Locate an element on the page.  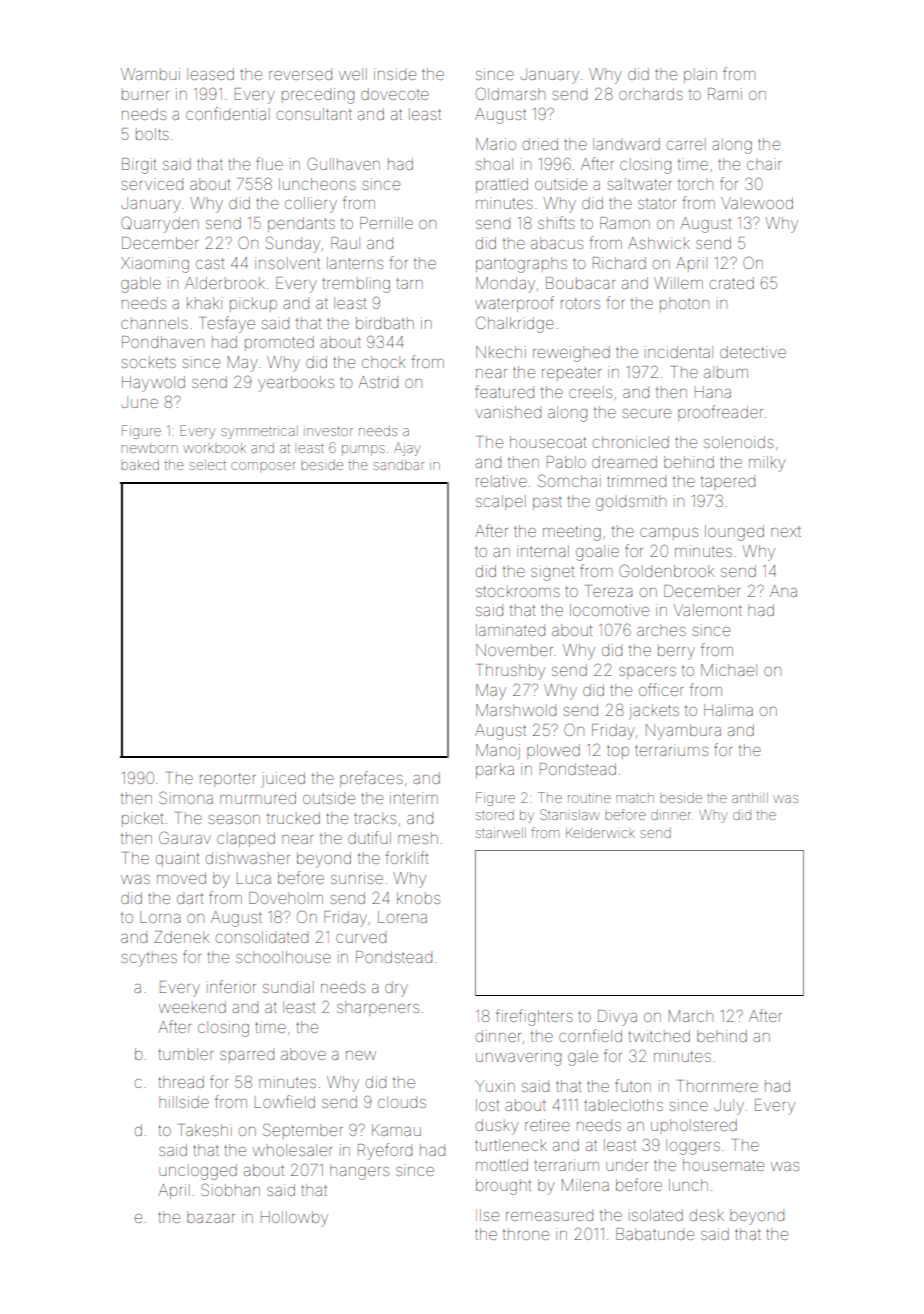
plain is located at coordinates (700, 75).
